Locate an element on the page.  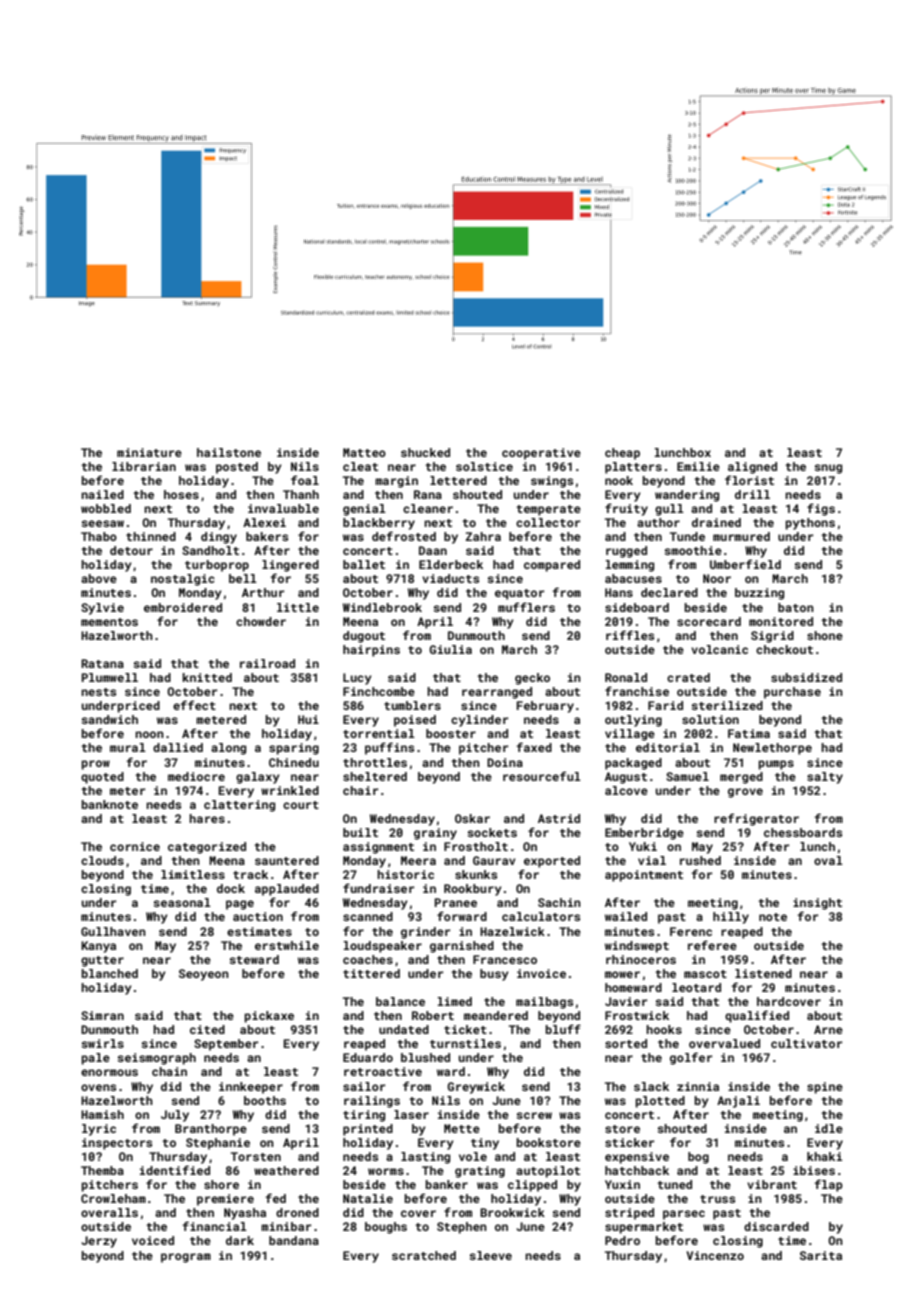
Brookwick is located at coordinates (512, 1212).
